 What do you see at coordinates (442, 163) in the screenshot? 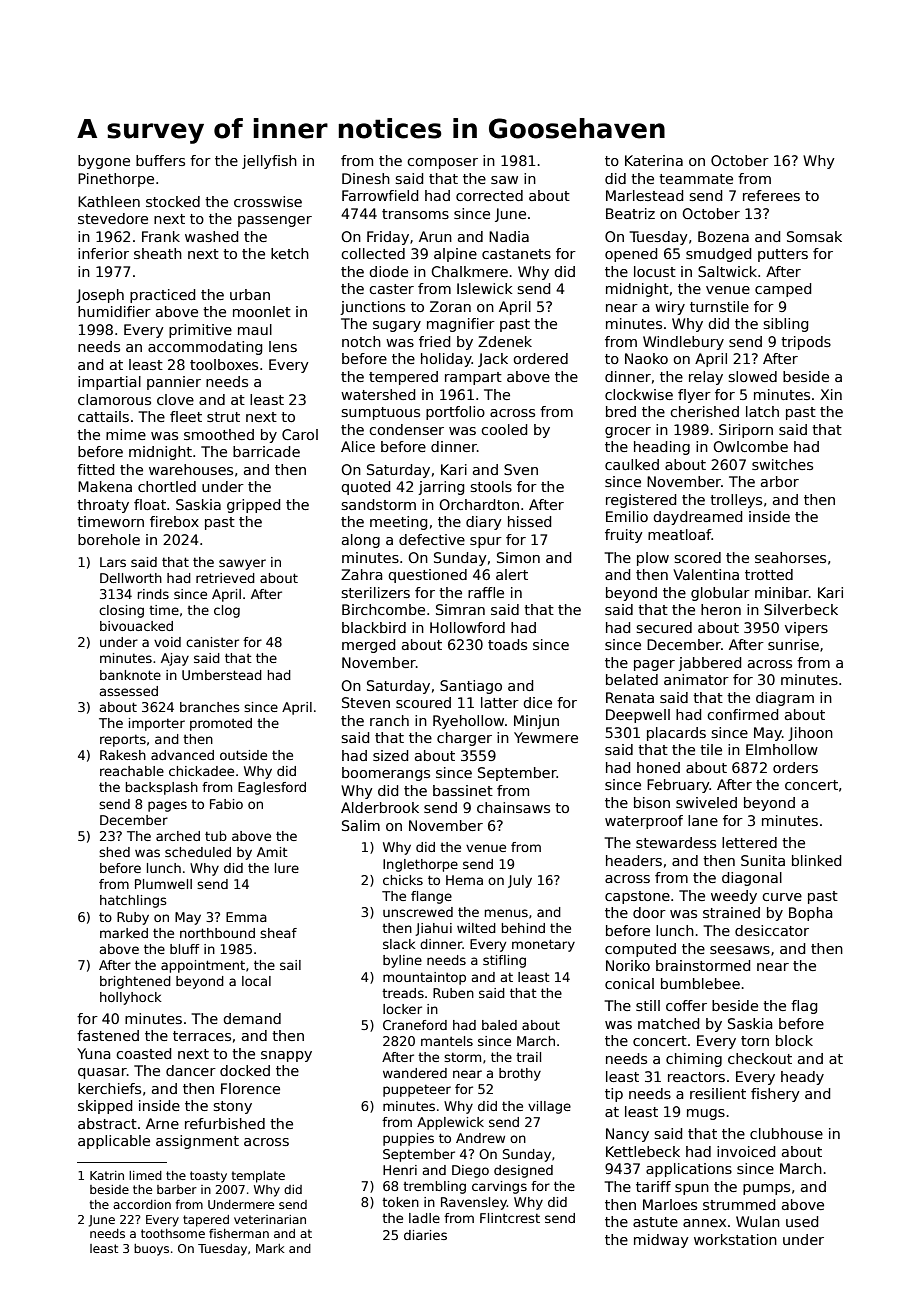
I see `composer` at bounding box center [442, 163].
